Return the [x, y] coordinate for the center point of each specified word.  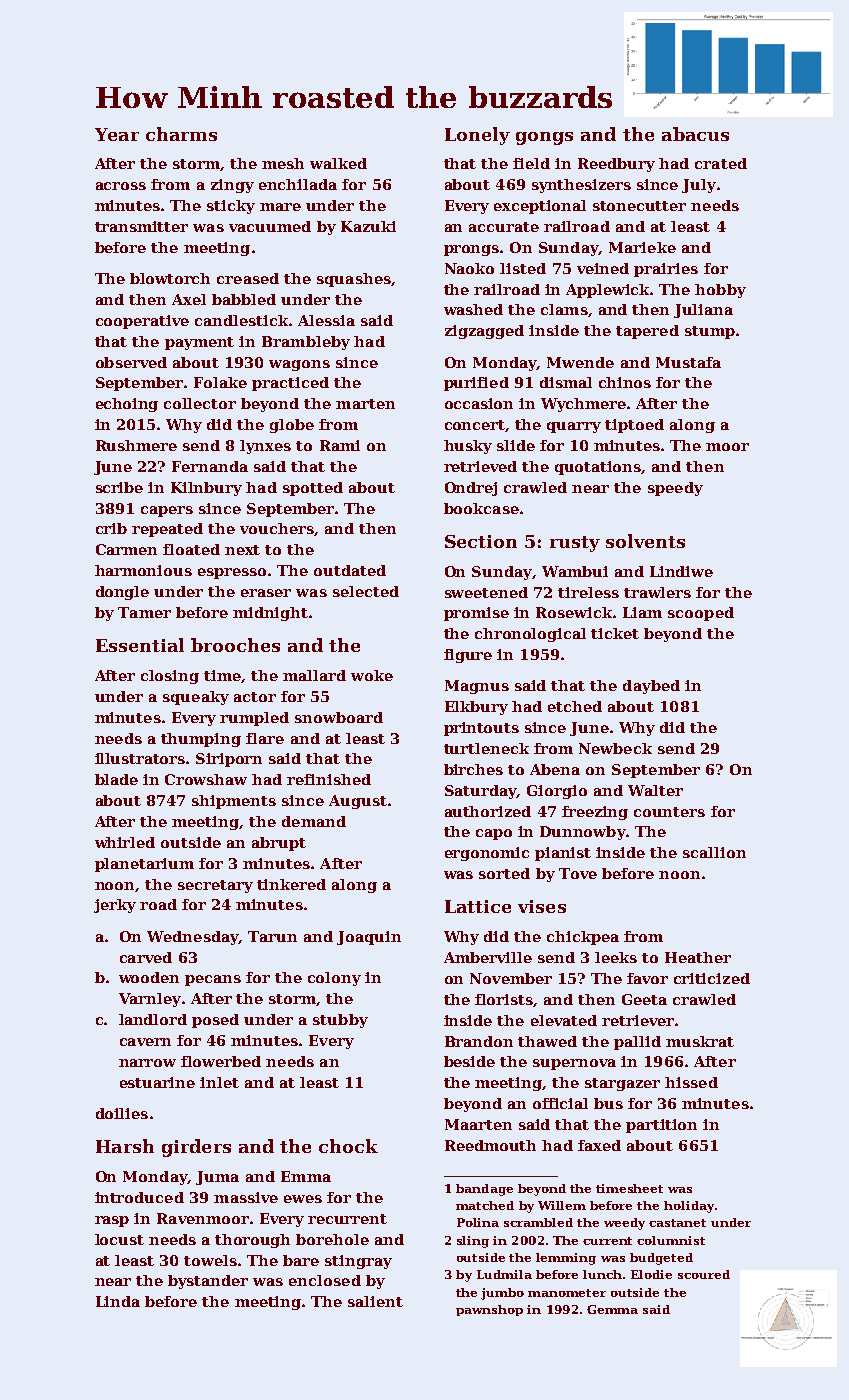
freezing [595, 813]
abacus [695, 134]
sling [473, 1242]
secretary [215, 886]
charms [181, 134]
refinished [329, 779]
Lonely [477, 136]
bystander [208, 1282]
